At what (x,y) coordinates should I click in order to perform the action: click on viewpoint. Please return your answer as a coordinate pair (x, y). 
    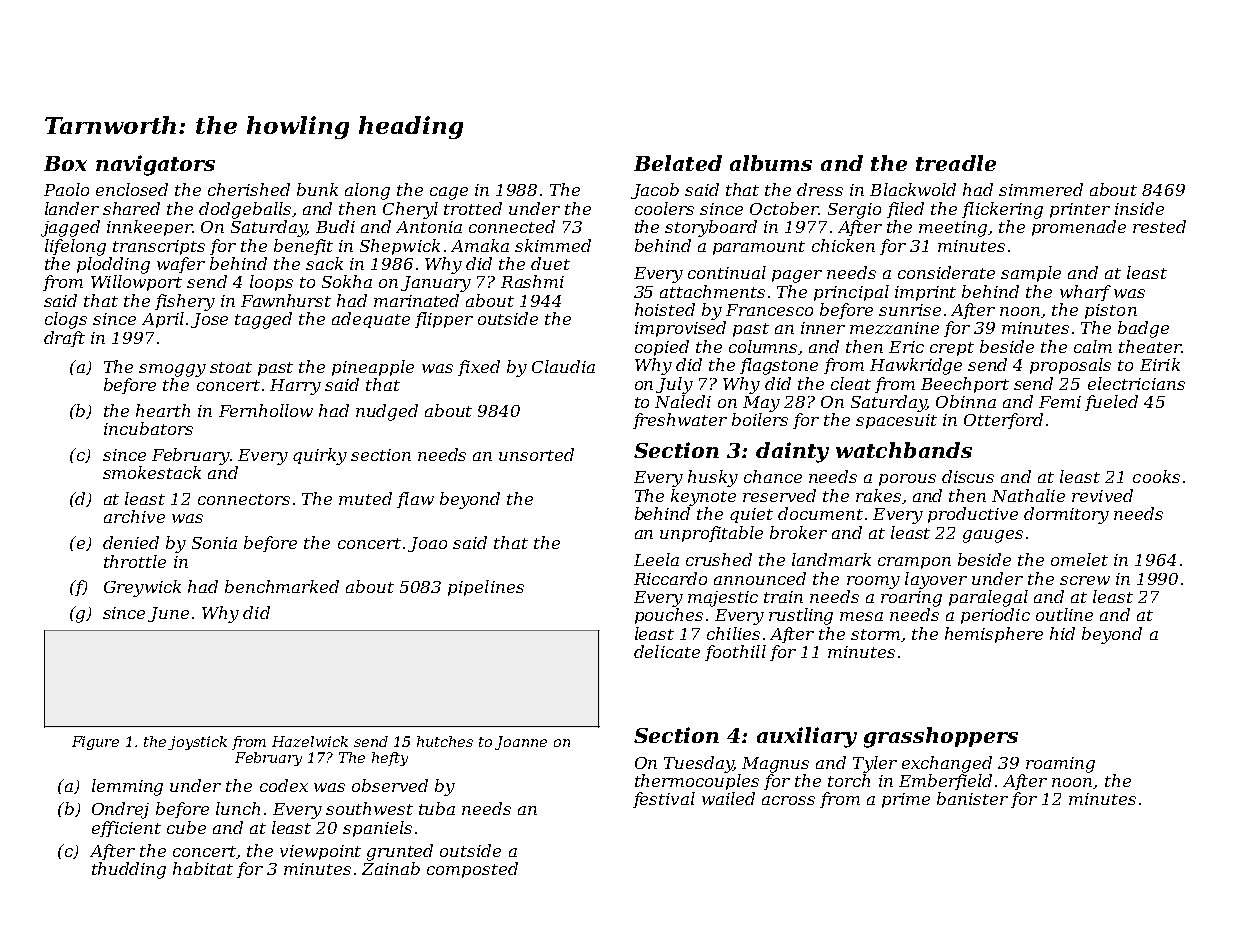
    Looking at the image, I should click on (320, 852).
